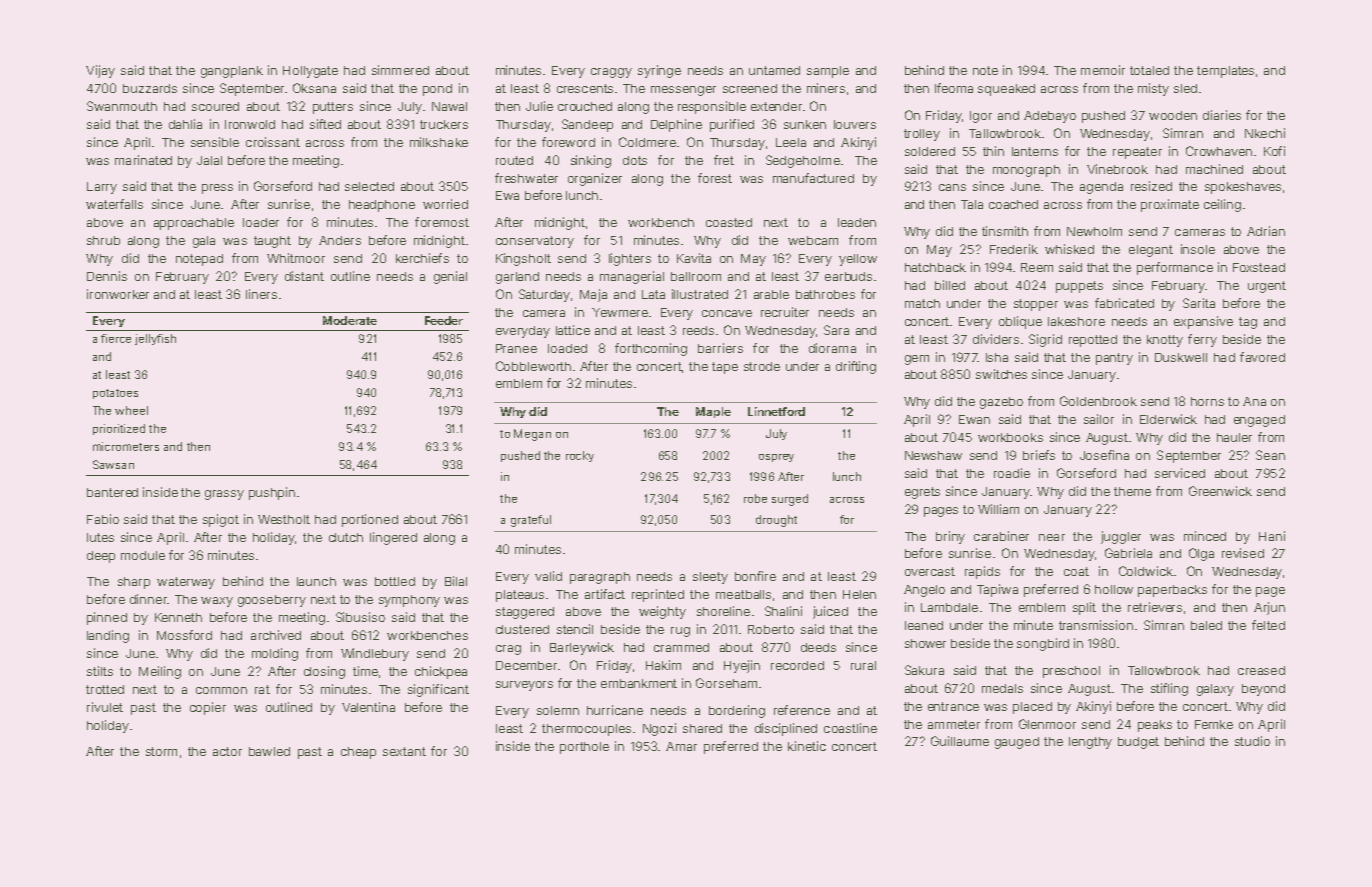  What do you see at coordinates (813, 240) in the page?
I see `webcam` at bounding box center [813, 240].
